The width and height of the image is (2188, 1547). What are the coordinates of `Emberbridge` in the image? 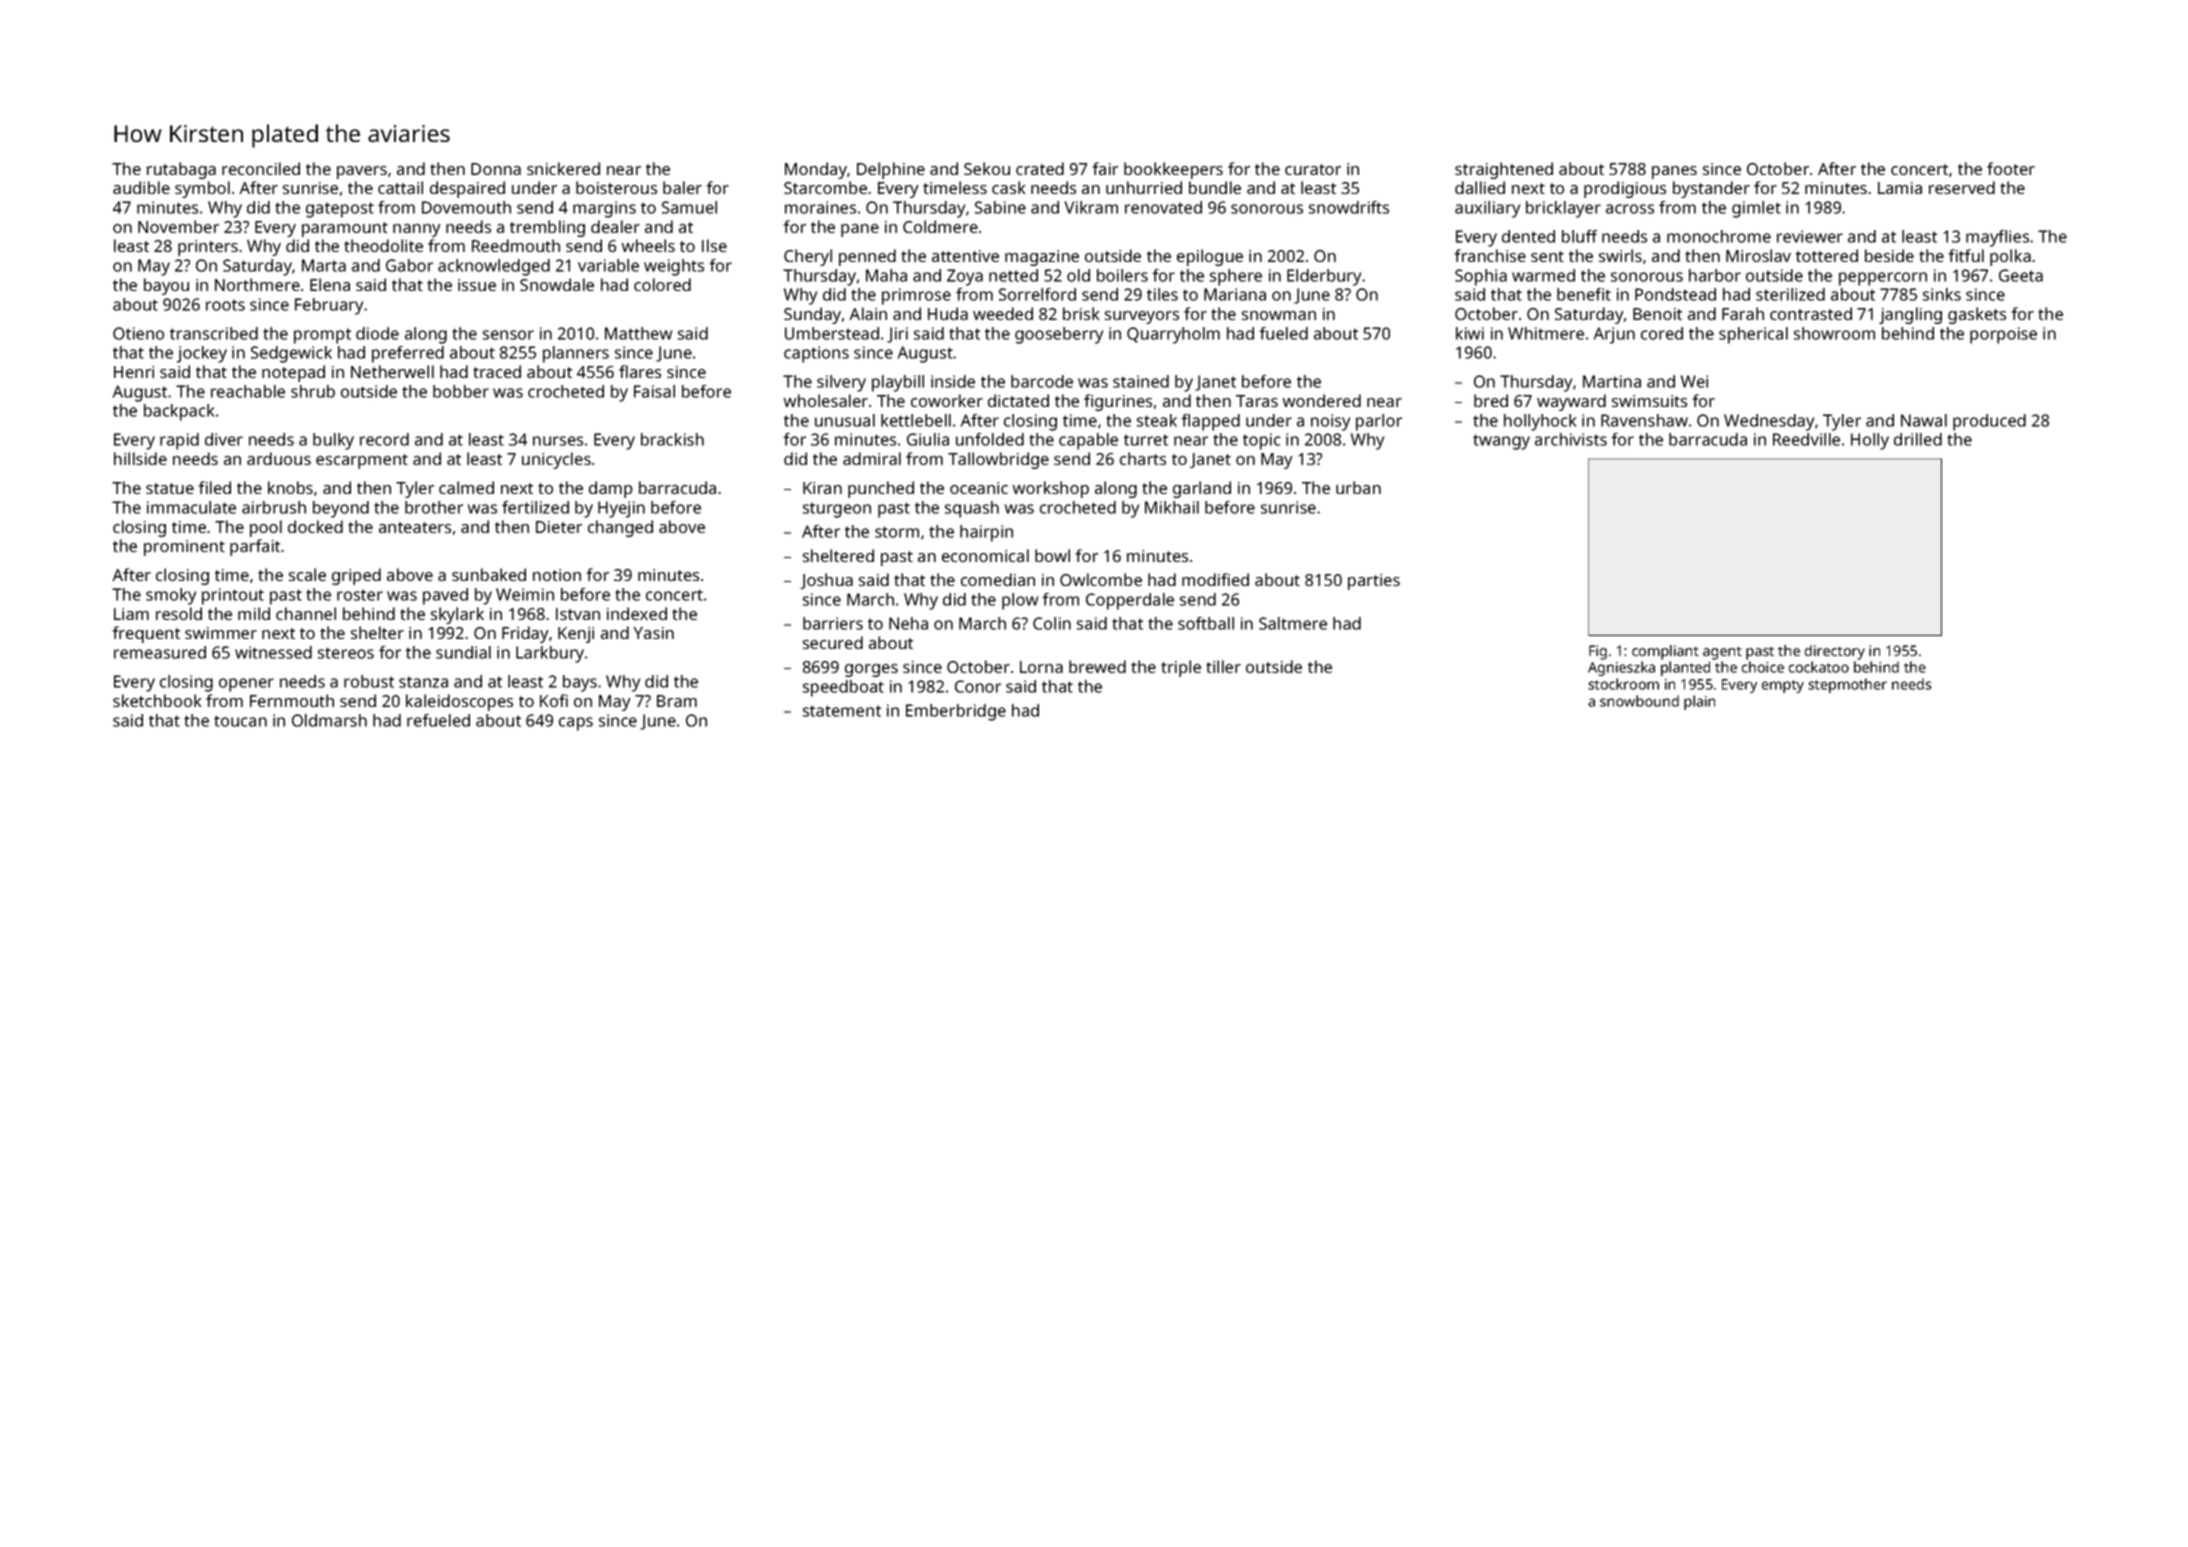 It's located at (956, 712).
